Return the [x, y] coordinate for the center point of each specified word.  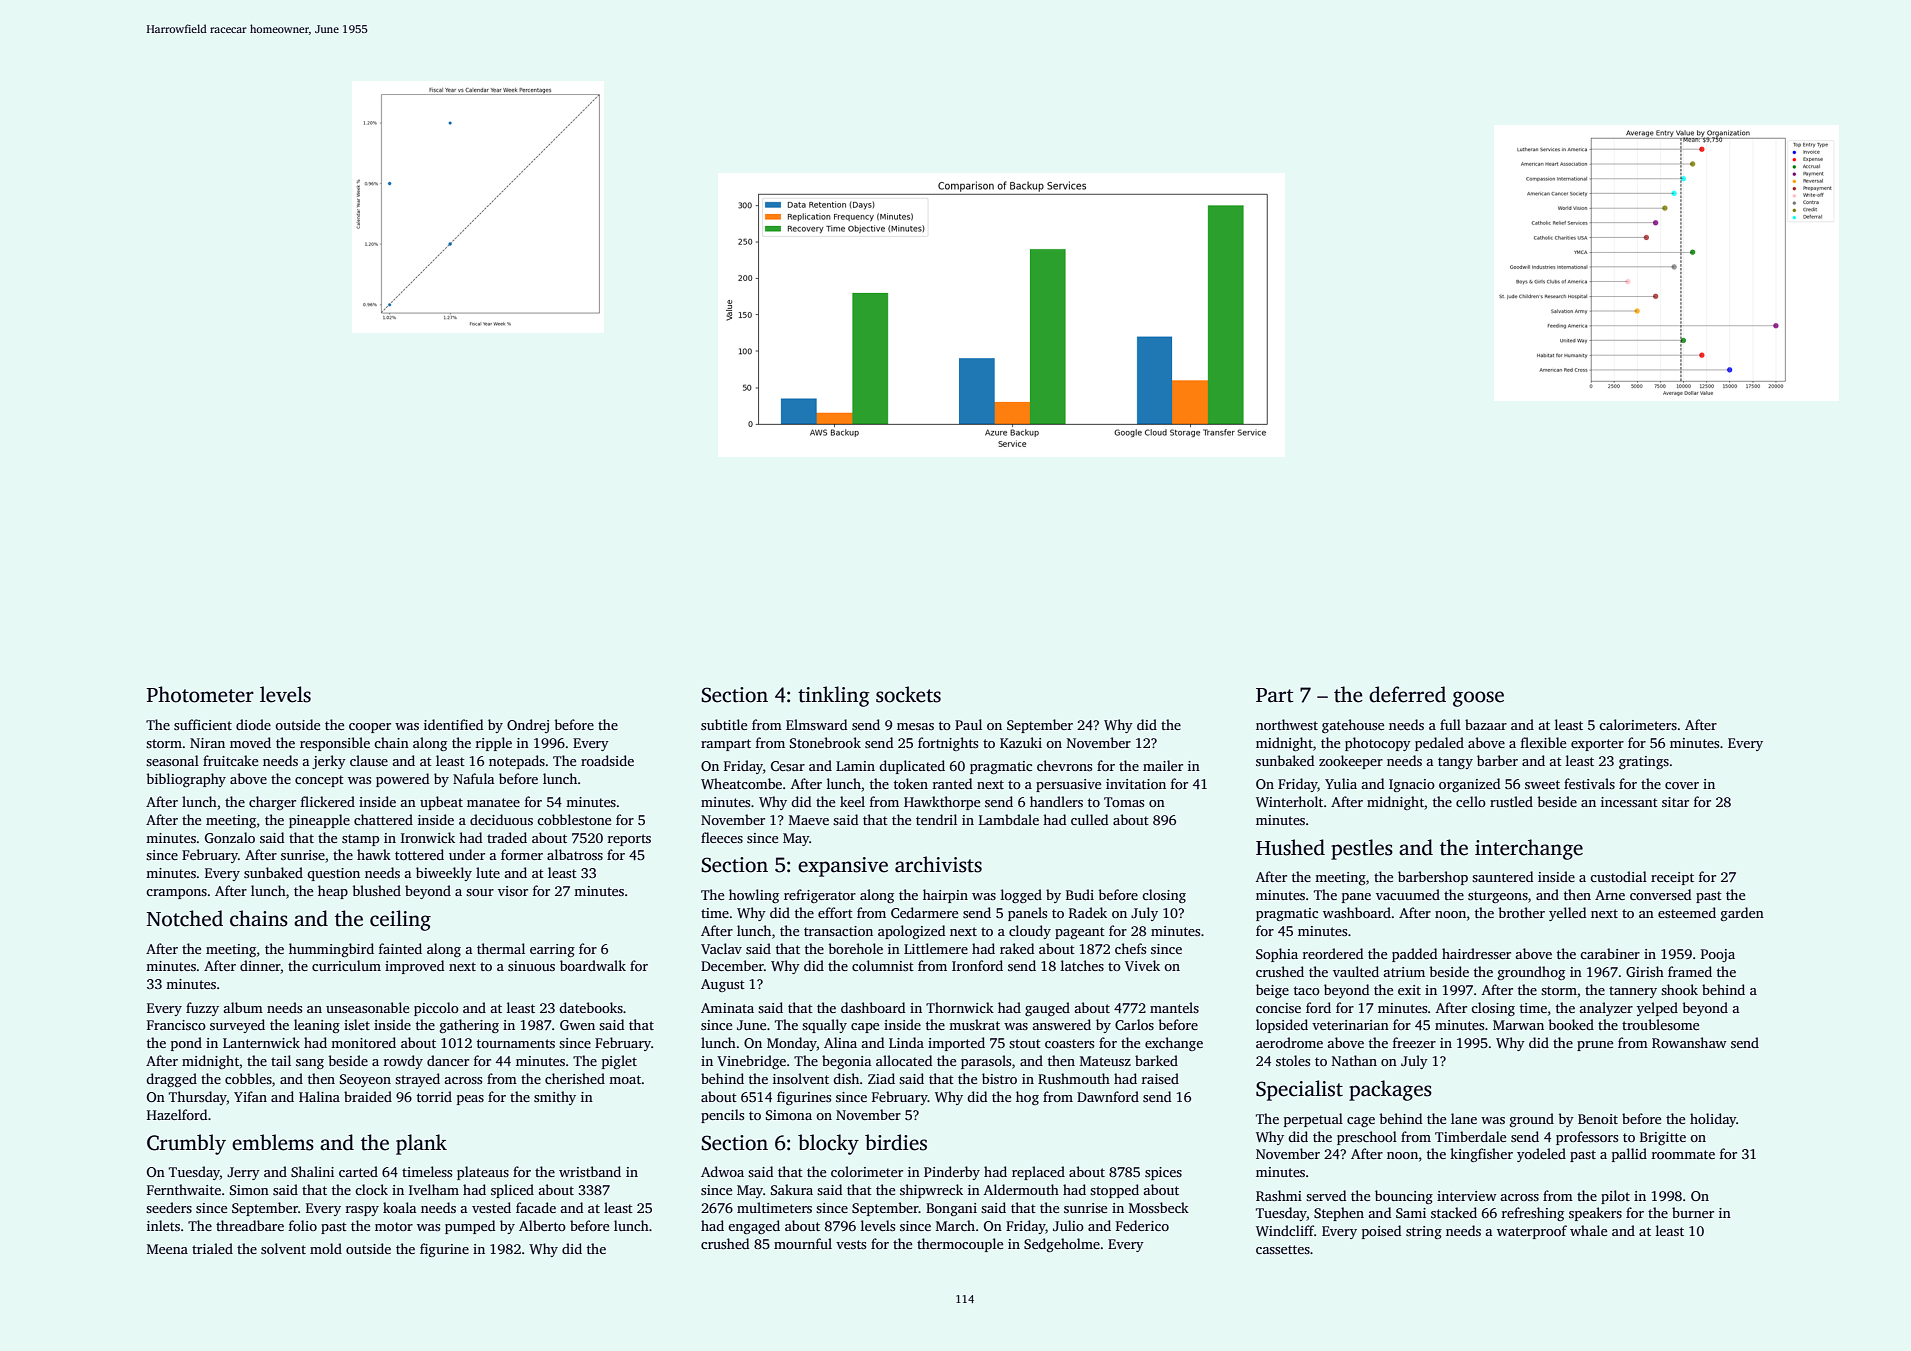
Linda [906, 1042]
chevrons [1064, 765]
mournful [803, 1243]
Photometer [200, 694]
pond [186, 1044]
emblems [273, 1142]
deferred [1407, 694]
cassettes [1283, 1249]
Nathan [1354, 1060]
